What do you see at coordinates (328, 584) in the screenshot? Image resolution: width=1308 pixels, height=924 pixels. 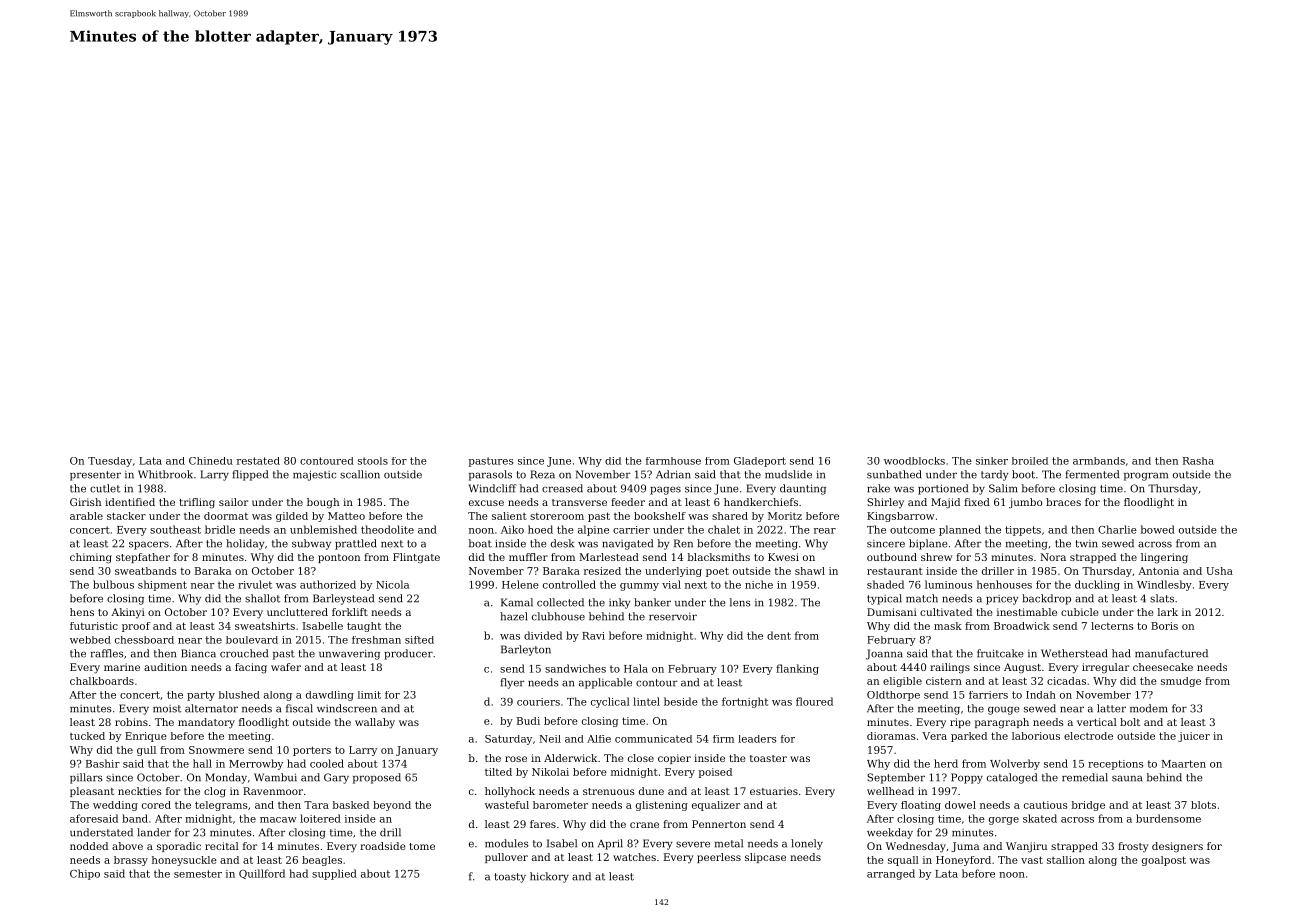 I see `authorized` at bounding box center [328, 584].
